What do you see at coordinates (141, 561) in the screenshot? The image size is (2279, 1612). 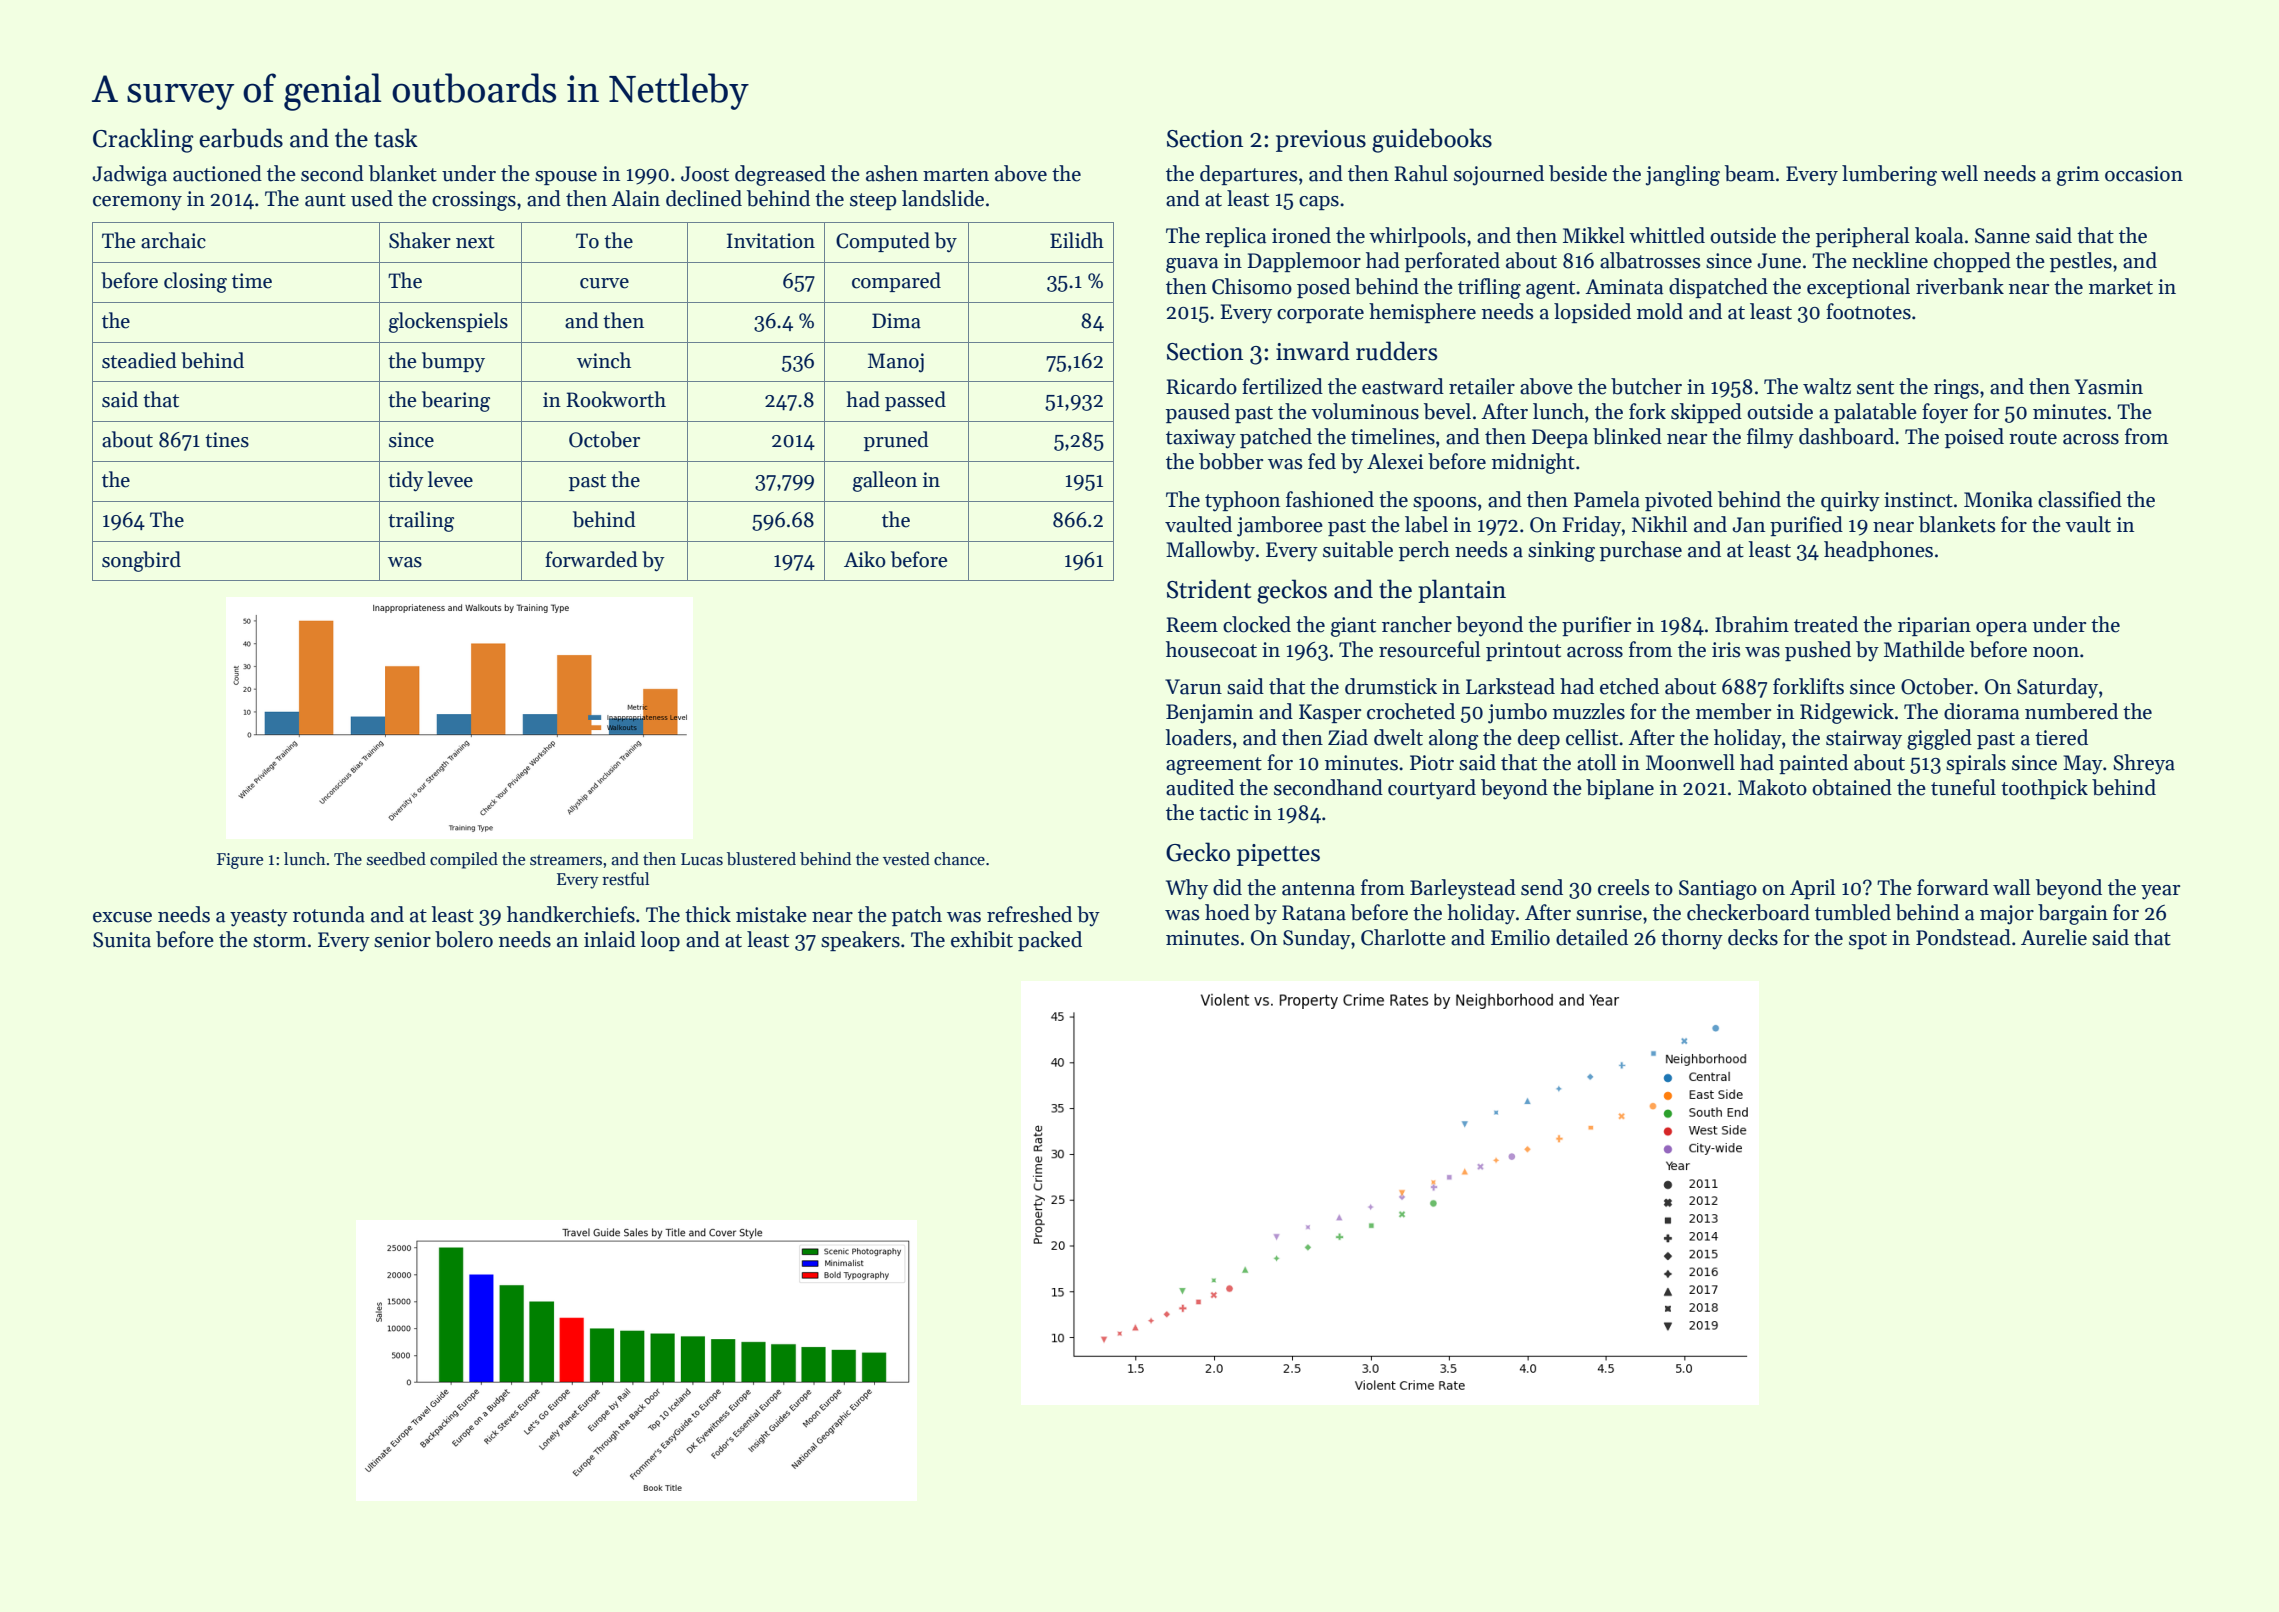 I see `songbird` at bounding box center [141, 561].
